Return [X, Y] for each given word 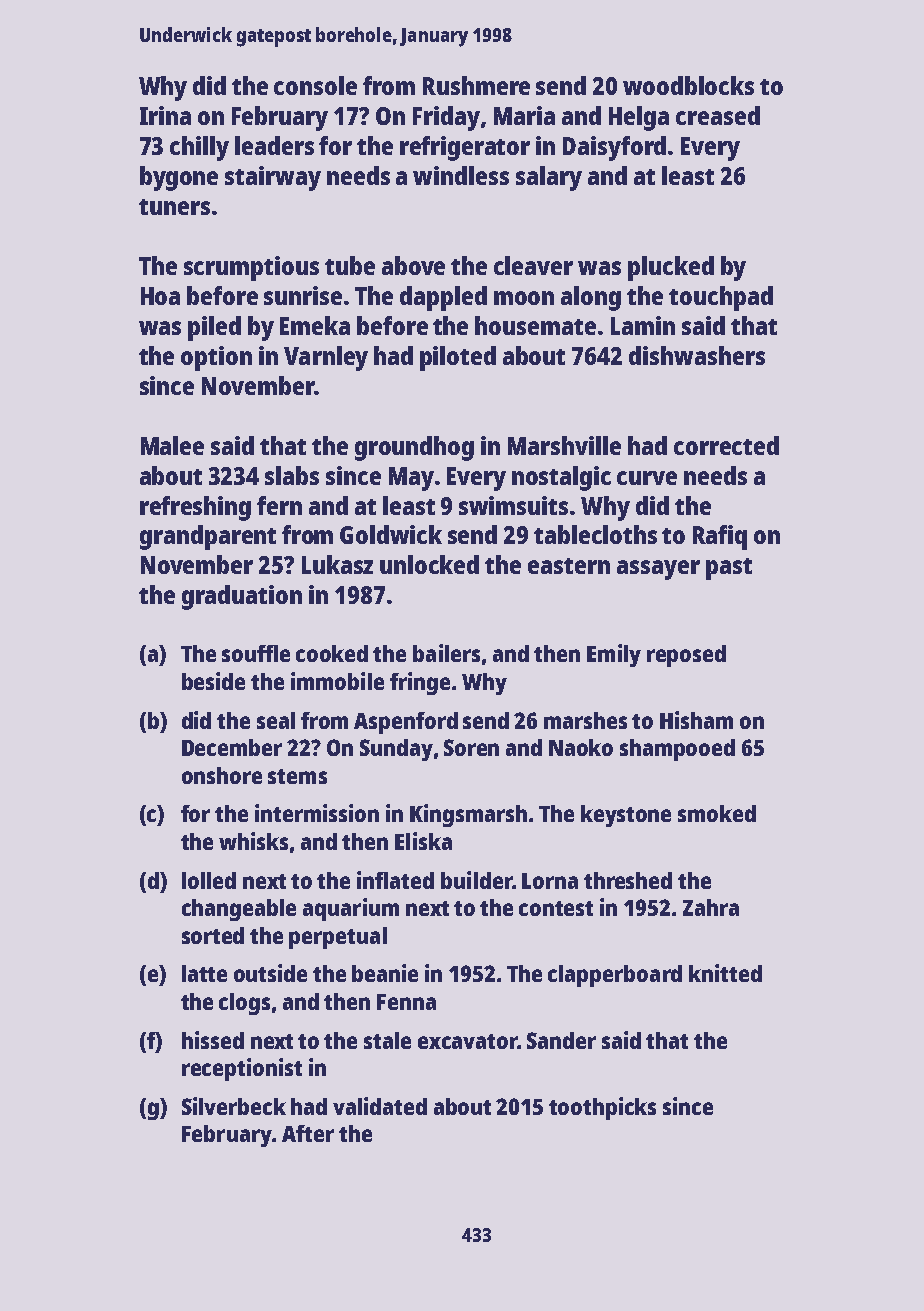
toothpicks [602, 1108]
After [308, 1133]
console [315, 85]
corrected [726, 445]
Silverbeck [234, 1106]
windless [461, 175]
